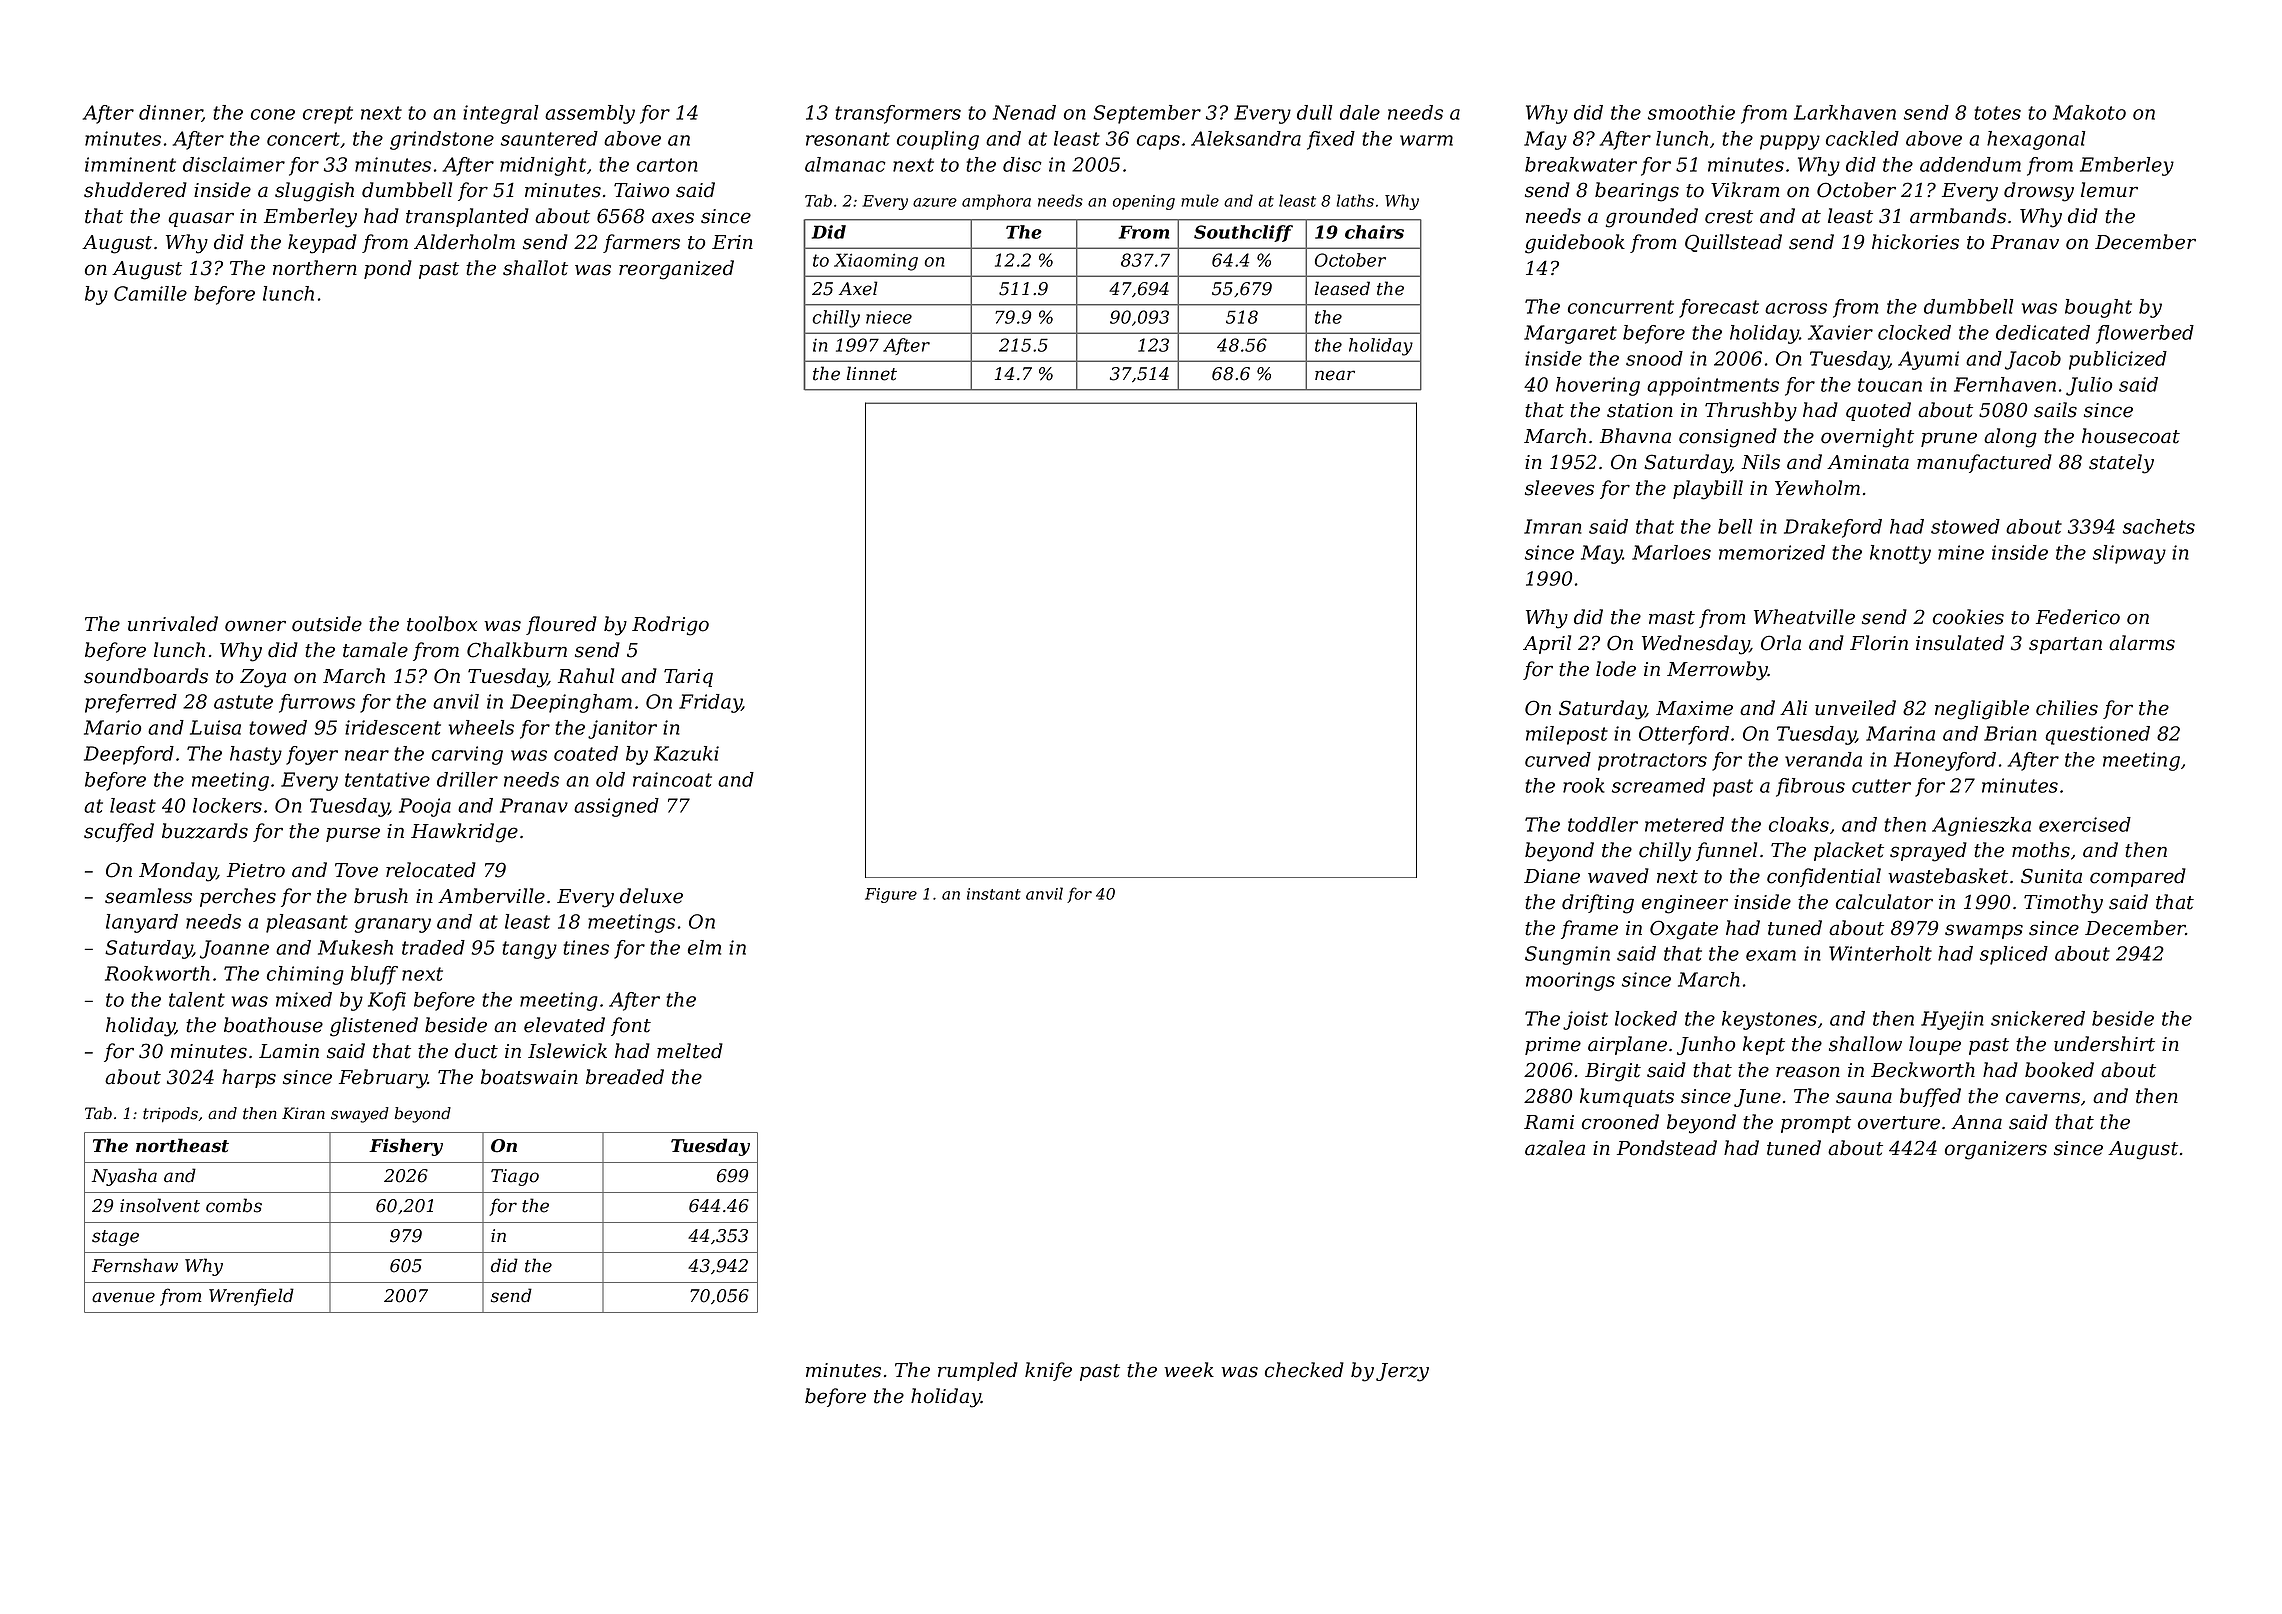 Image resolution: width=2282 pixels, height=1614 pixels. Describe the element at coordinates (303, 139) in the page. I see `concert` at that location.
